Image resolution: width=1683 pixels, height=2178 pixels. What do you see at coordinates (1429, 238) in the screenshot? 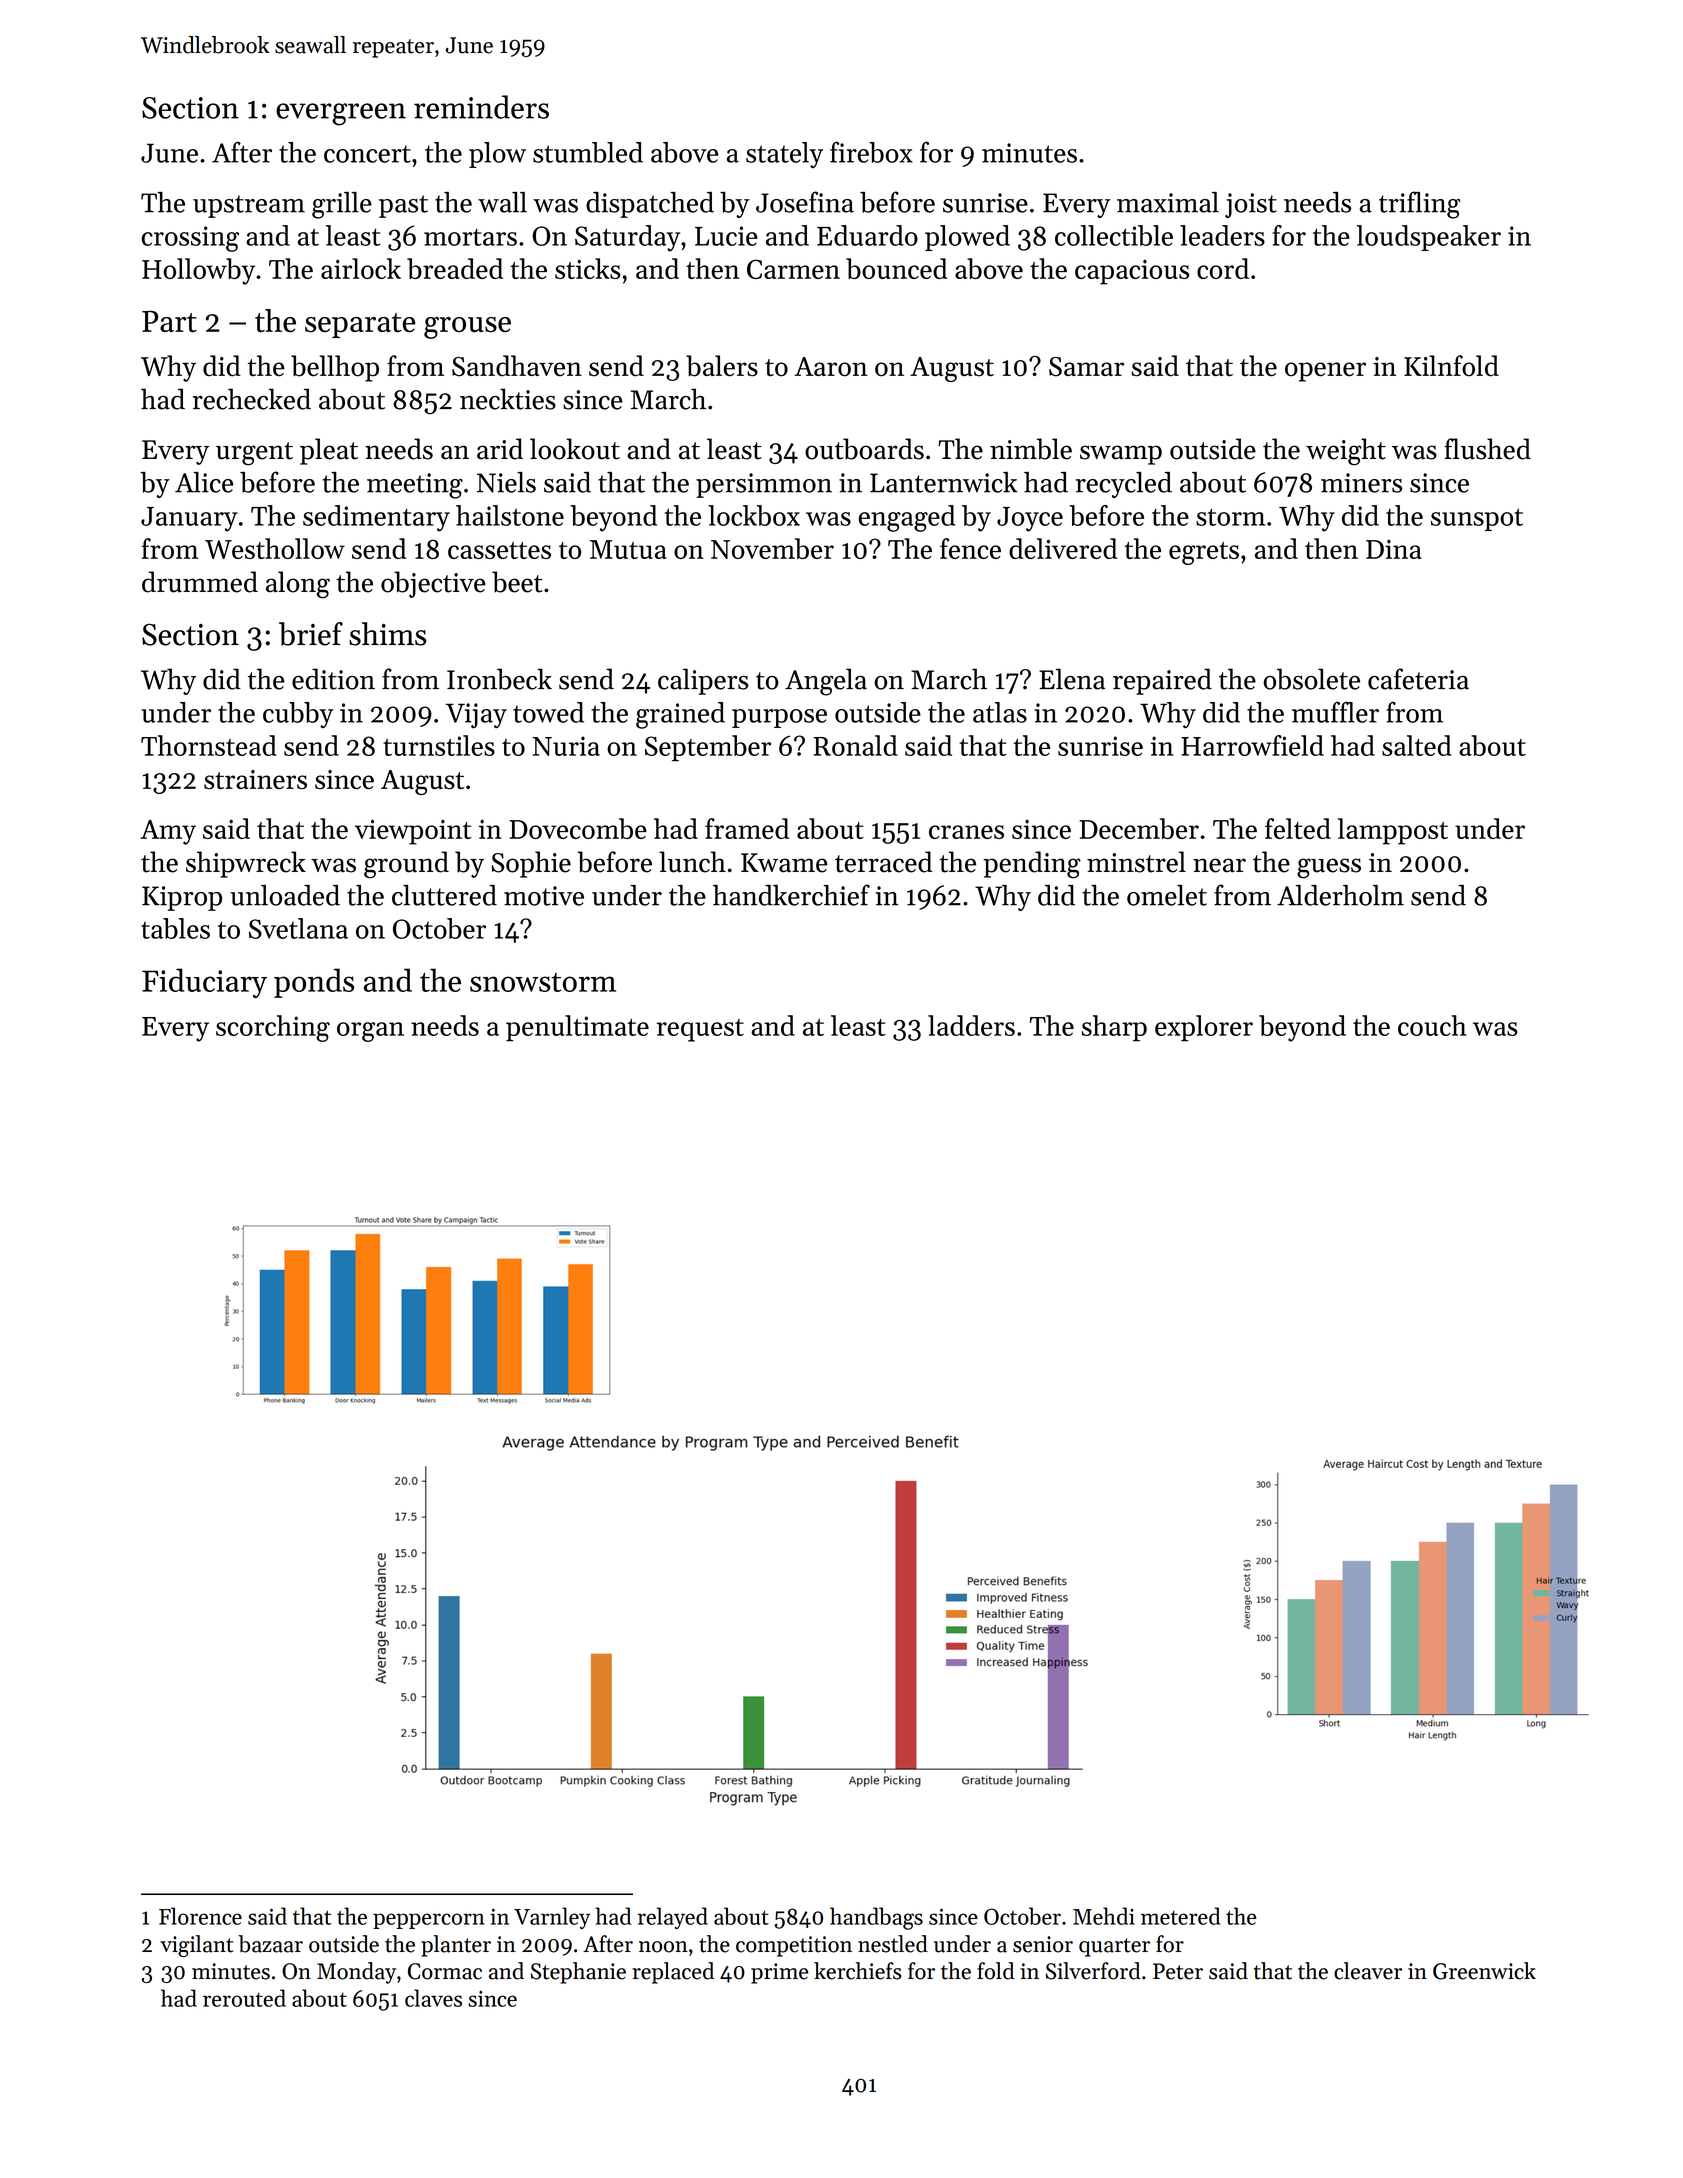
I see `loudspeaker` at bounding box center [1429, 238].
